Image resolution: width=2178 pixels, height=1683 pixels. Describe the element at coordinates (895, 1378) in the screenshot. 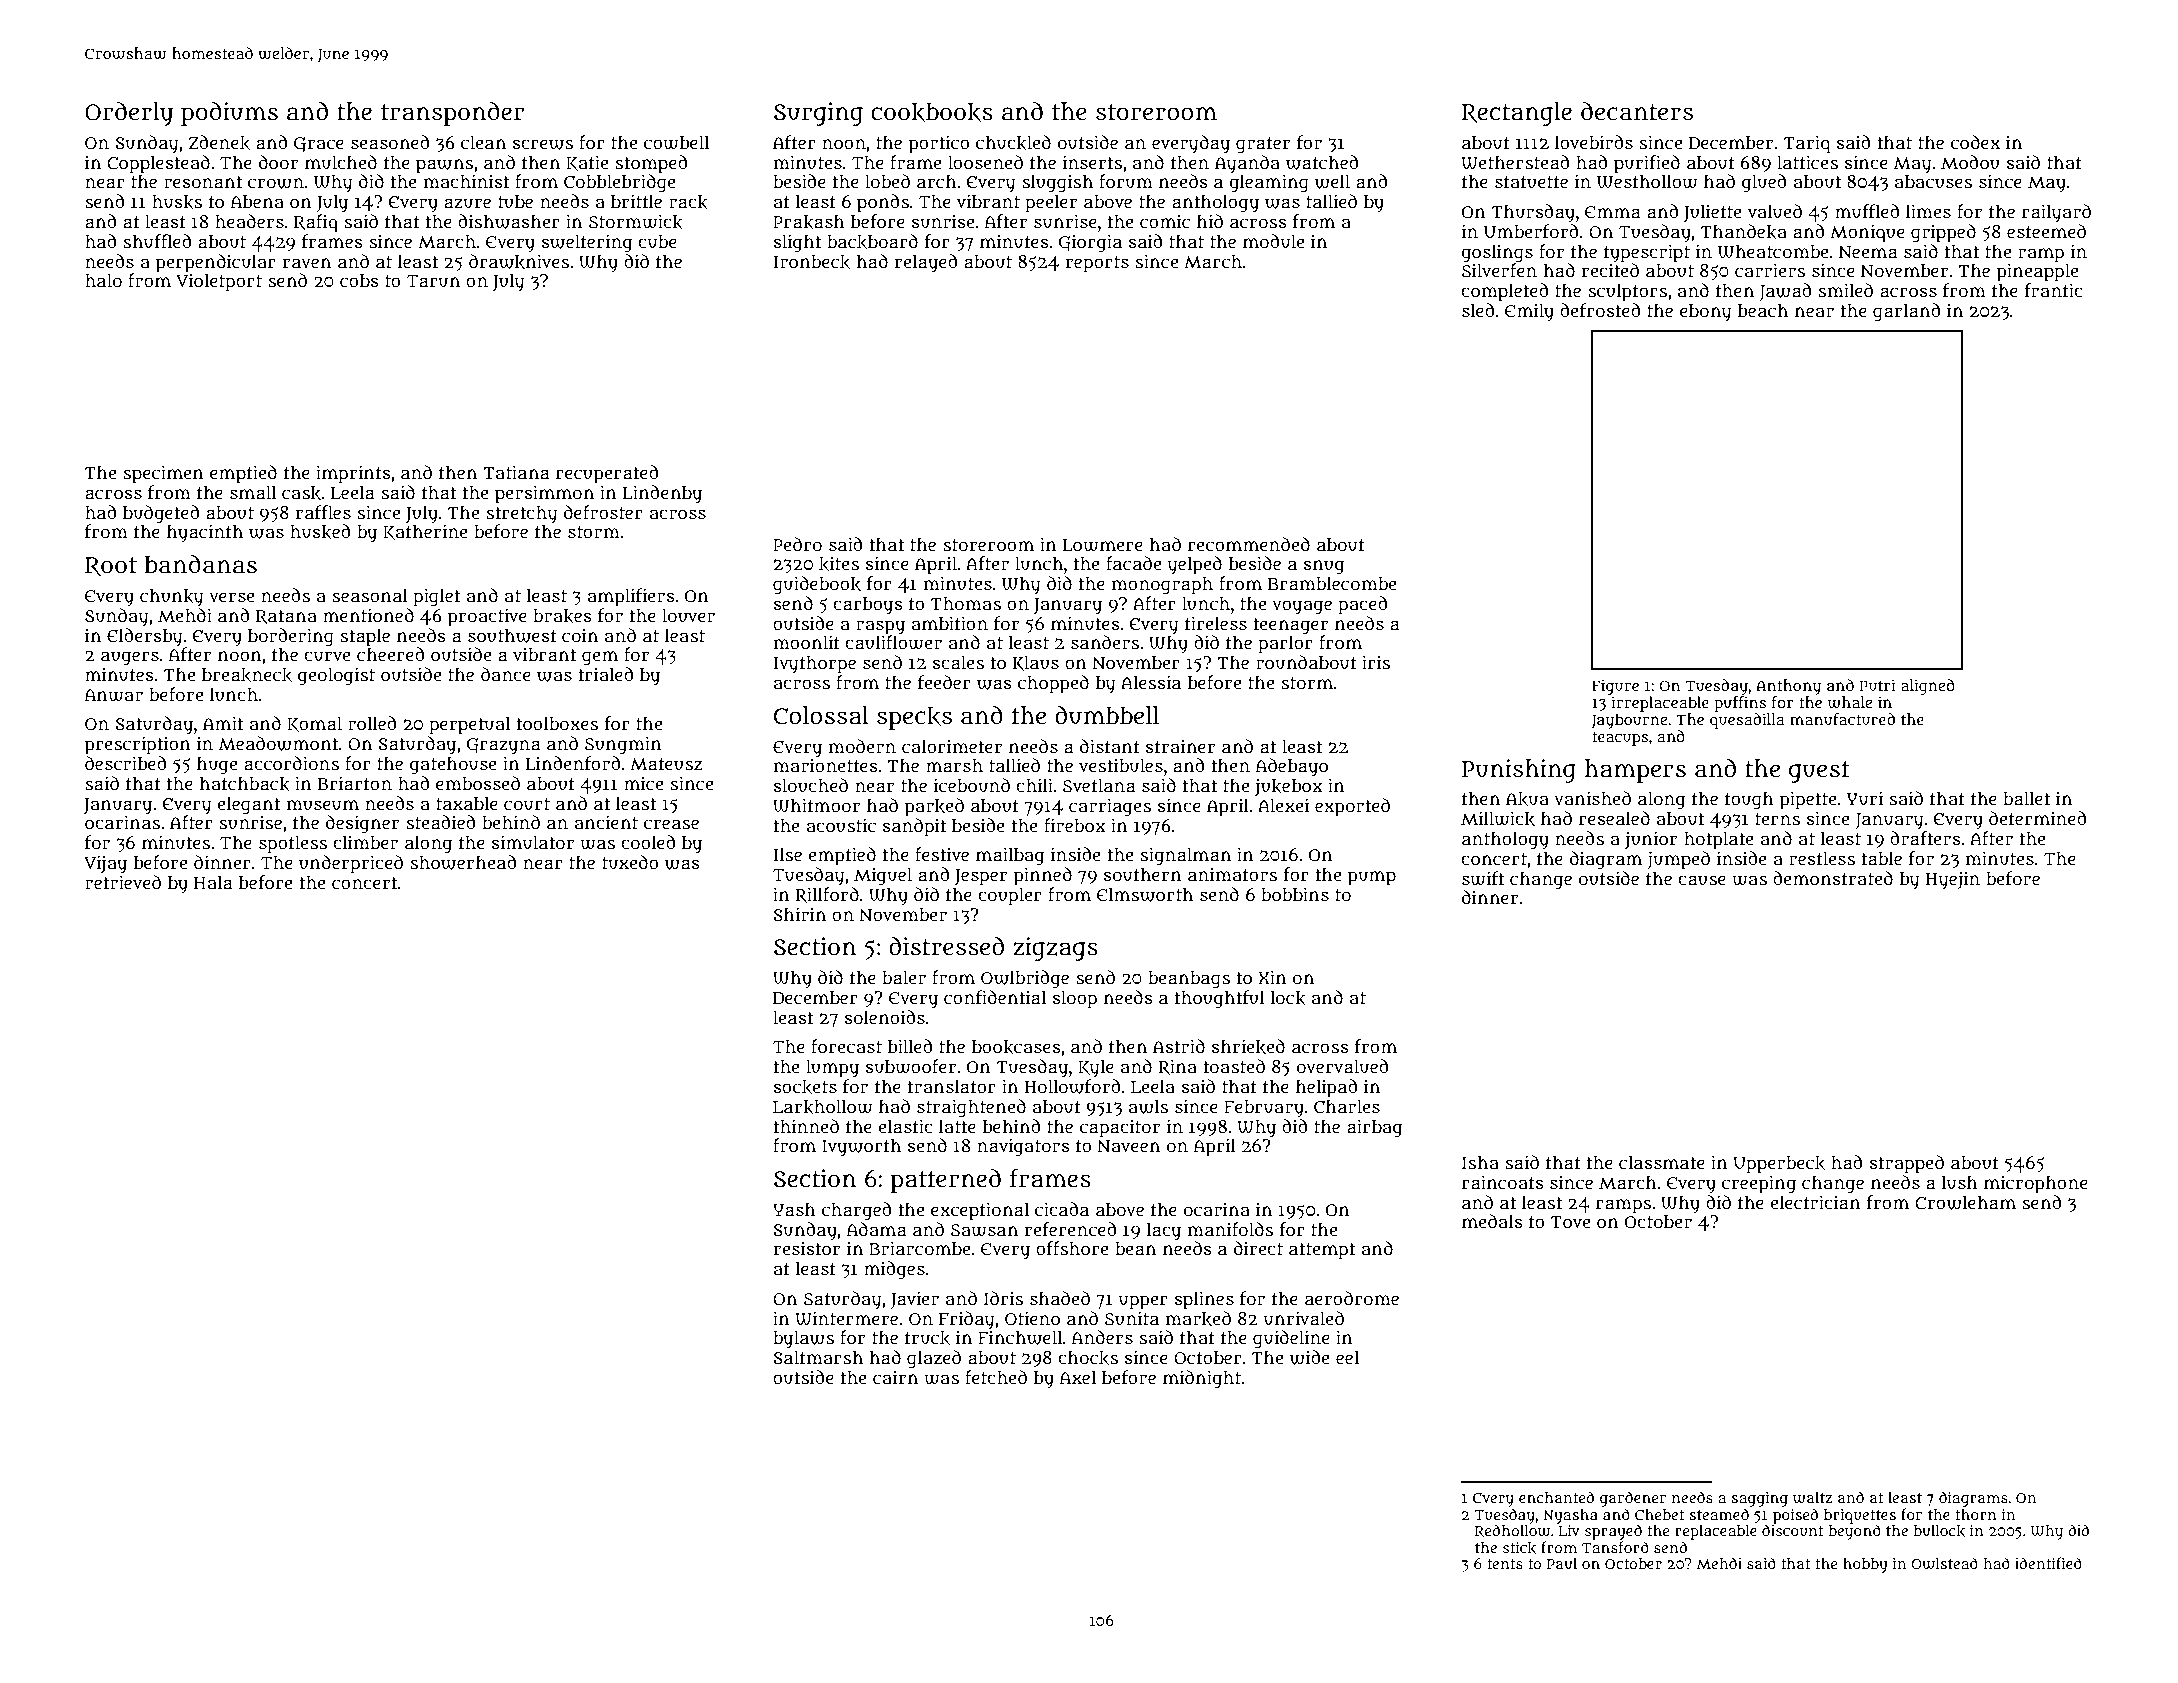

I see `cairn` at that location.
